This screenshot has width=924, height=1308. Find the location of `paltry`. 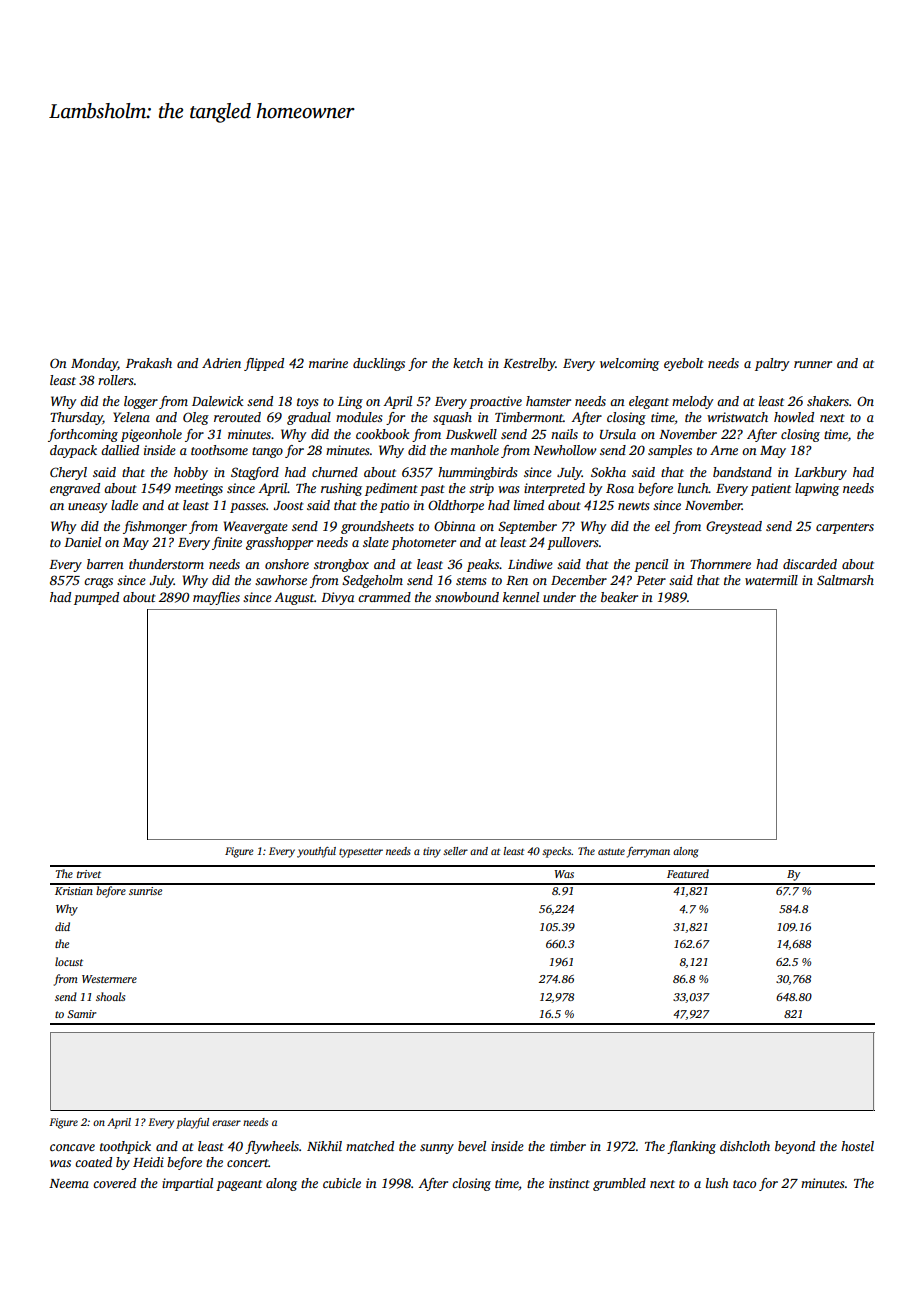

paltry is located at coordinates (772, 364).
